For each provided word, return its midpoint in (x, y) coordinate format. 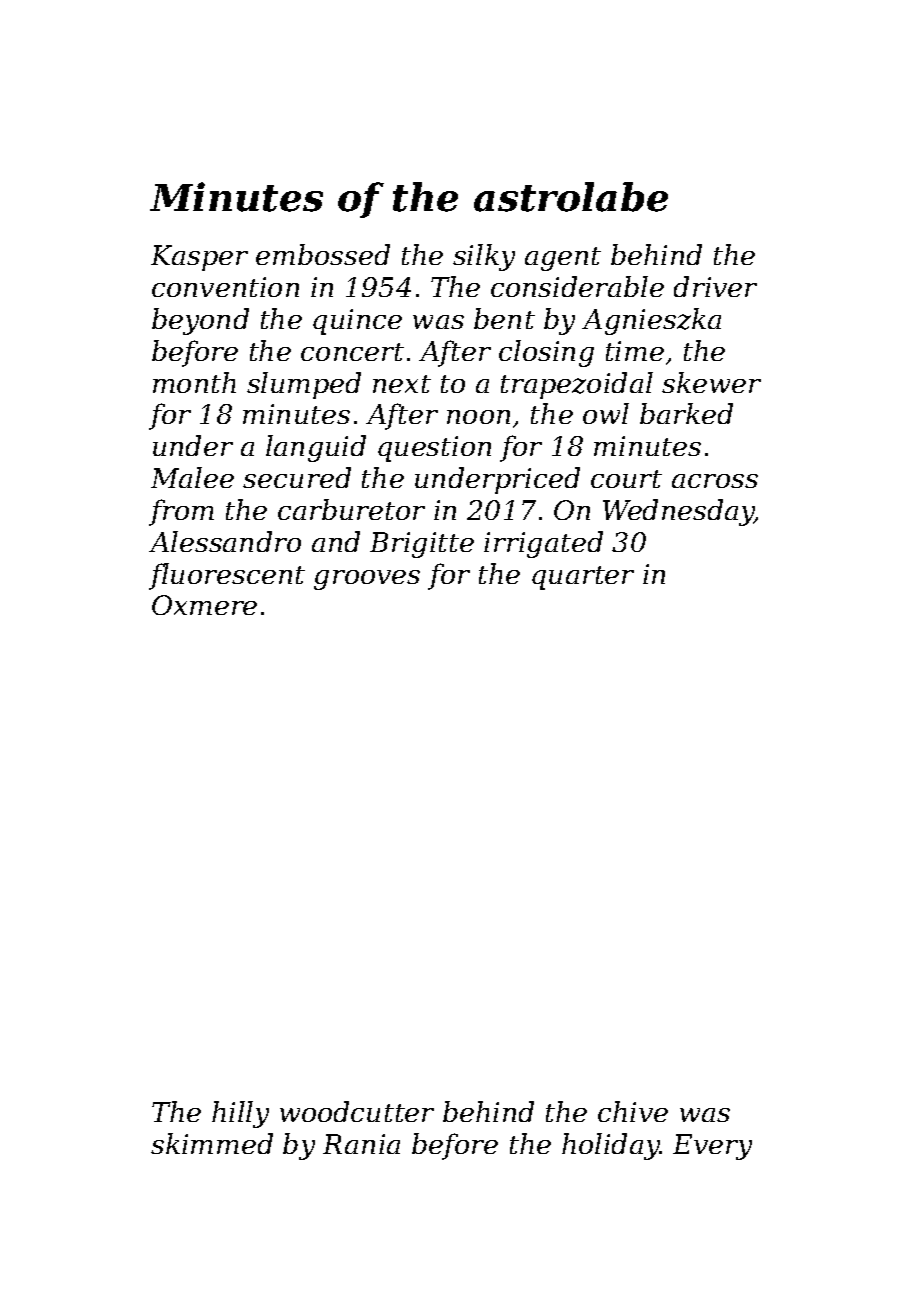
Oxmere (204, 605)
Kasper (199, 258)
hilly (240, 1114)
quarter (583, 578)
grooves (367, 580)
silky (484, 257)
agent (563, 259)
